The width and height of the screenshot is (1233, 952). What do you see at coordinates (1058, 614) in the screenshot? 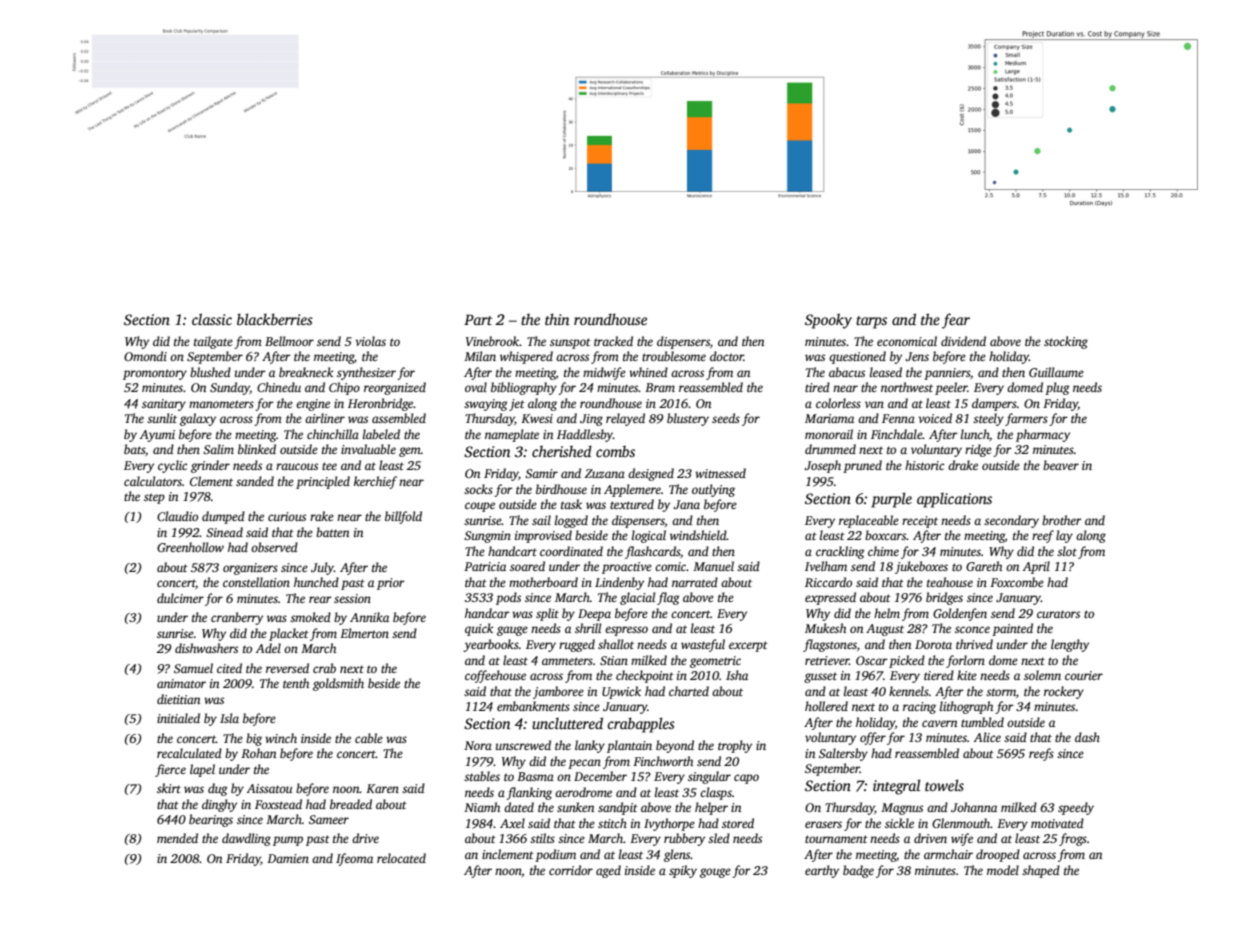
I see `curators` at bounding box center [1058, 614].
